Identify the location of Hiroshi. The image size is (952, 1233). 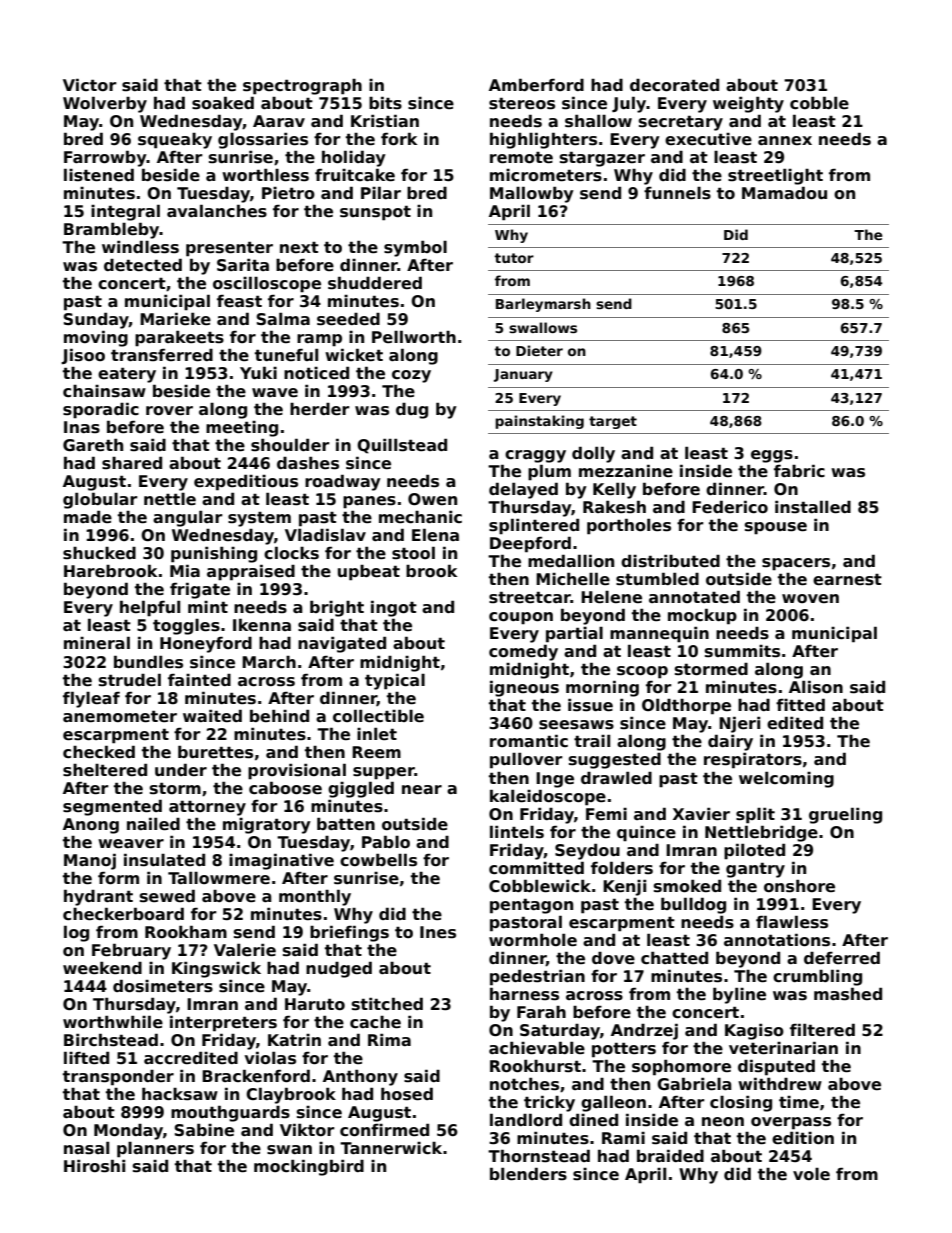
(94, 1166).
